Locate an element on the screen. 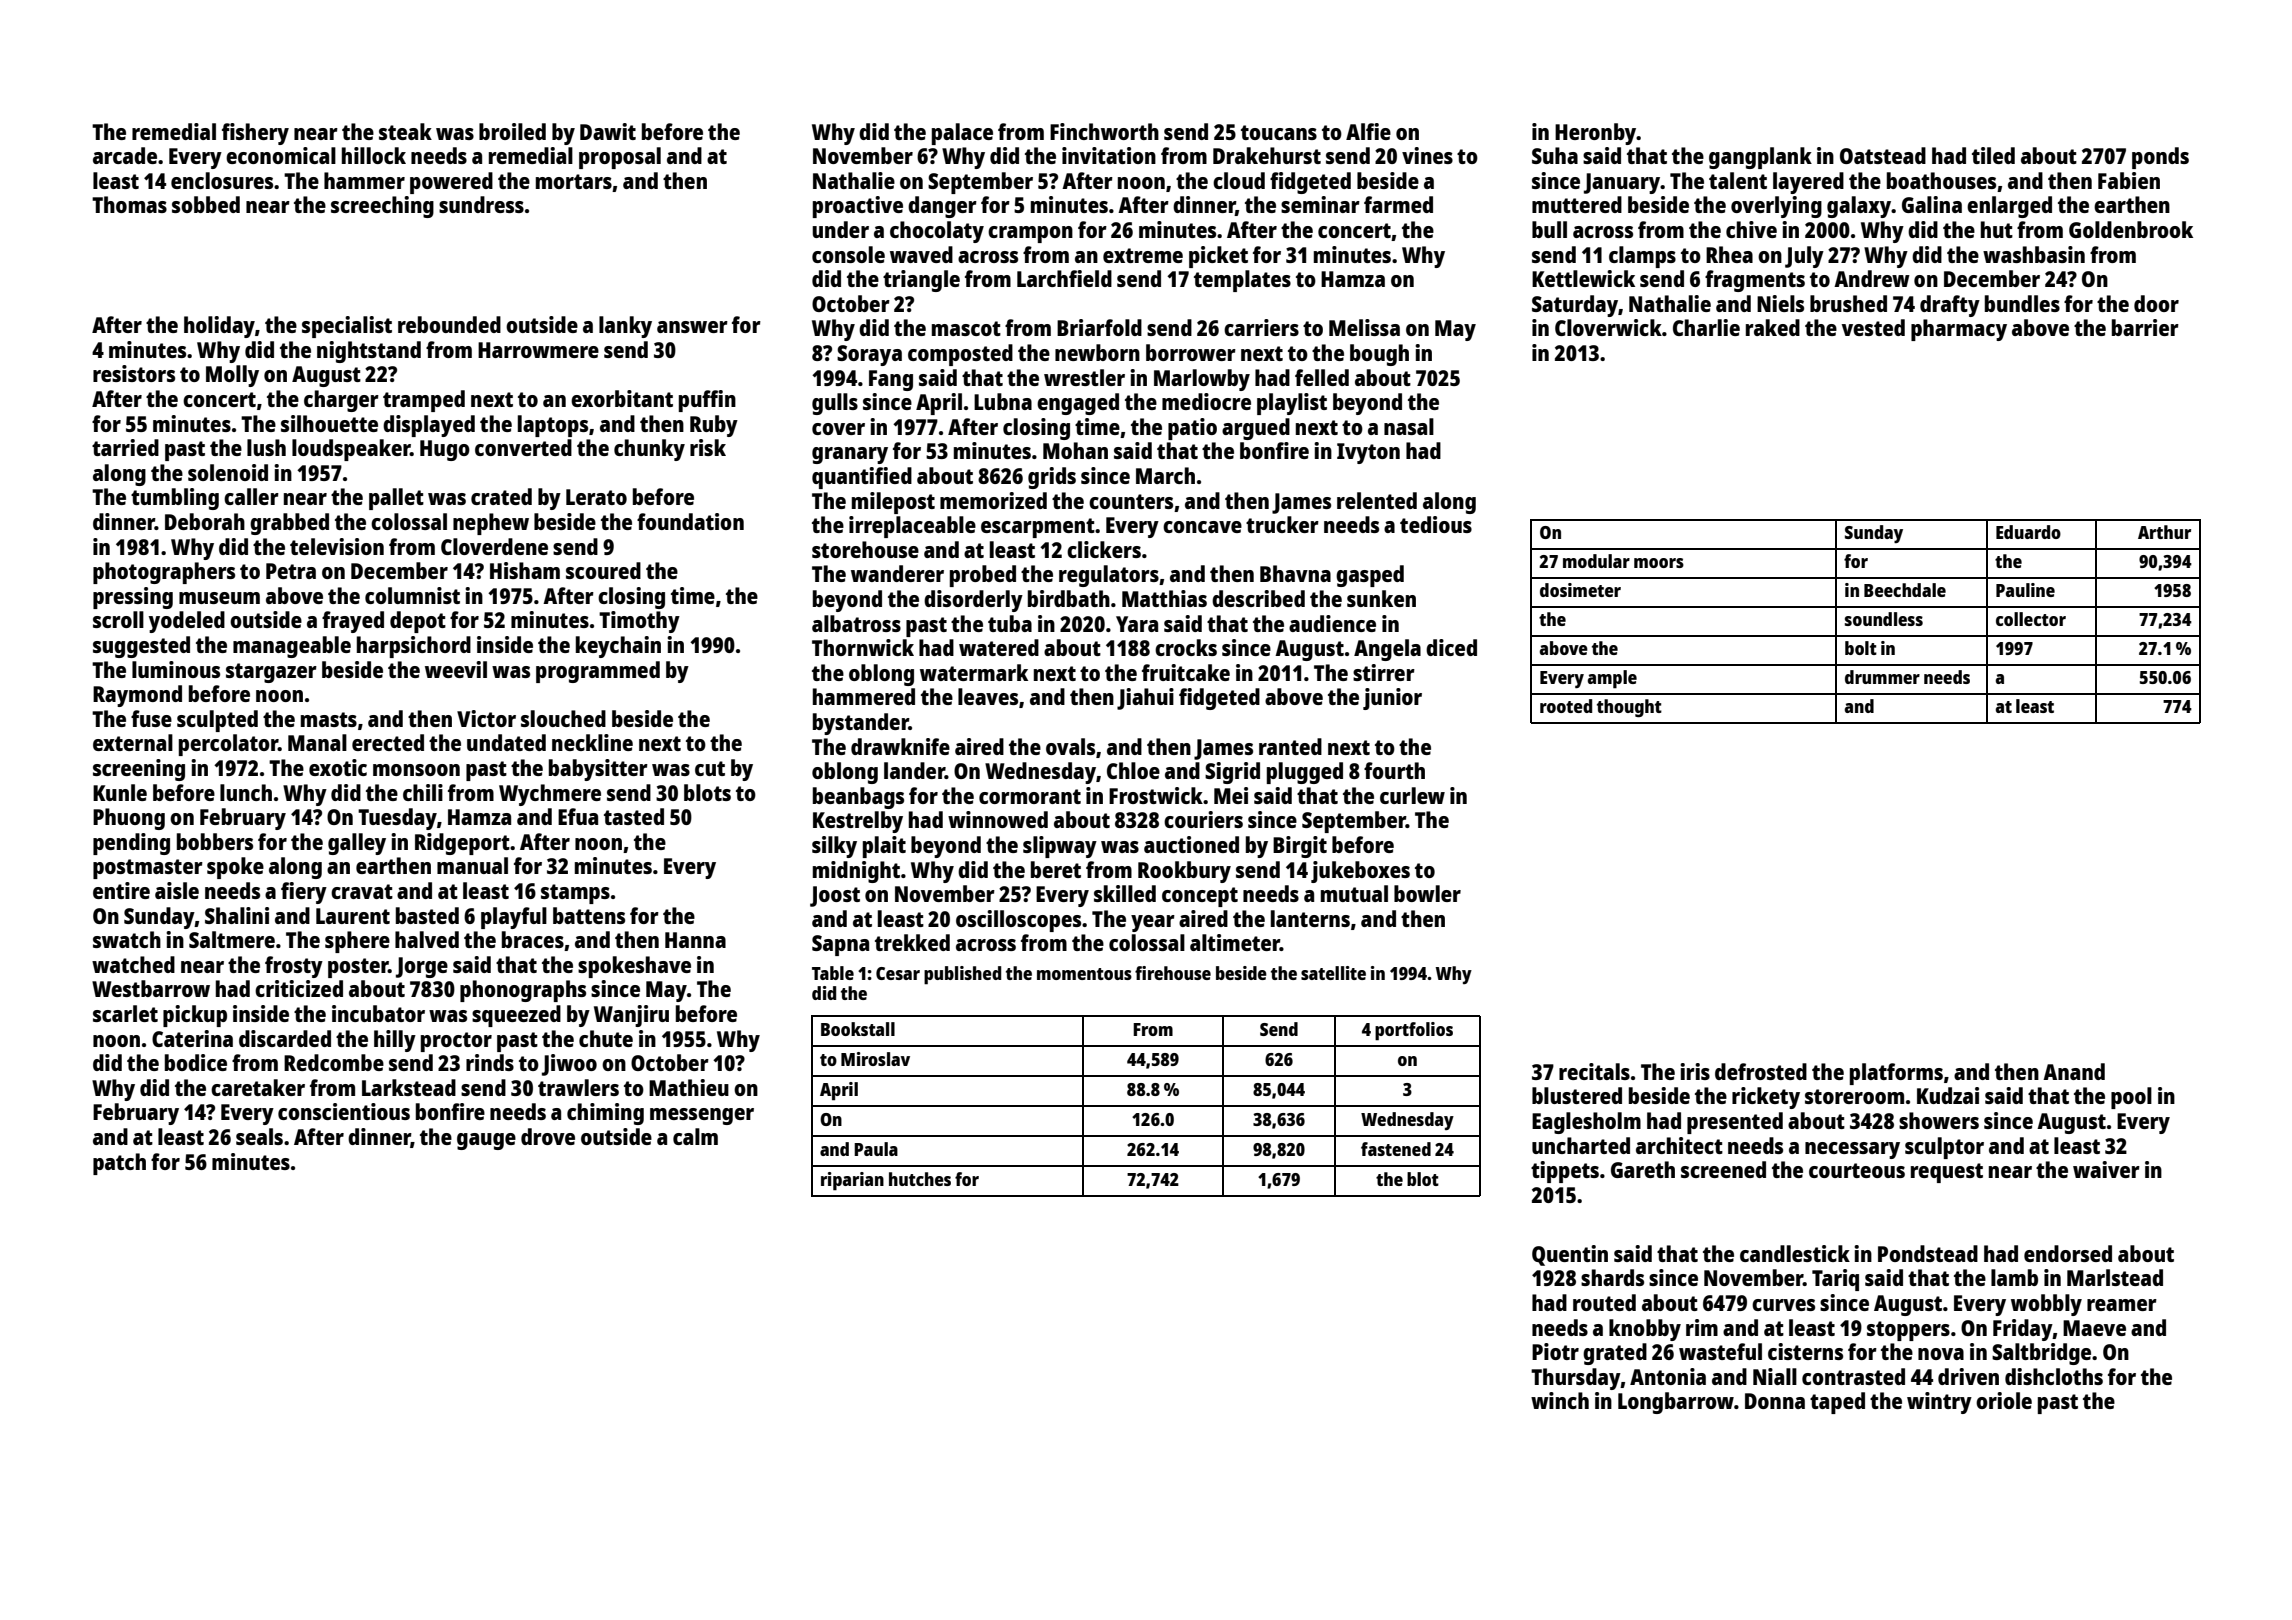 The height and width of the screenshot is (1620, 2292). patch is located at coordinates (119, 1164).
